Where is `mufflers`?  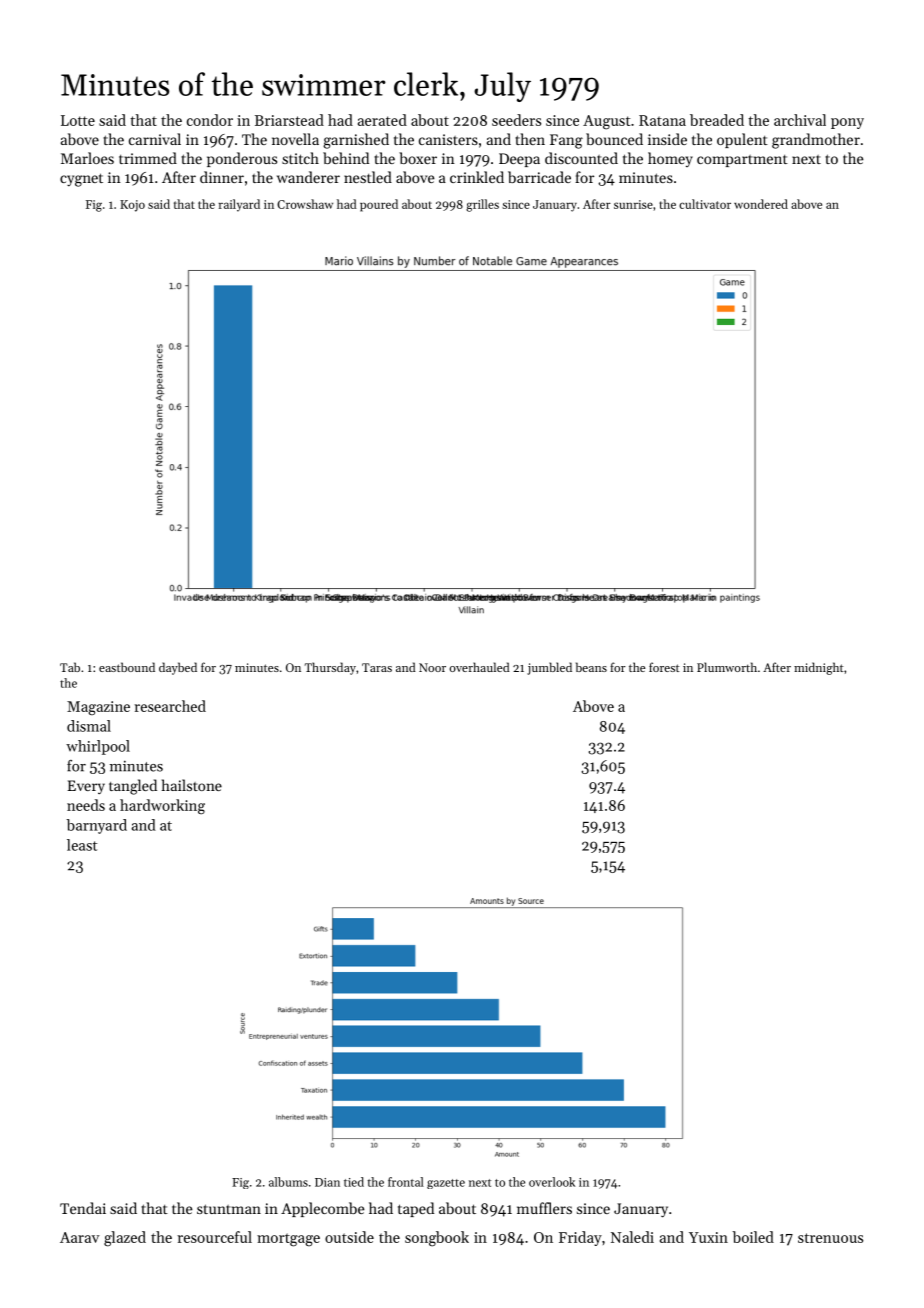
mufflers is located at coordinates (544, 1208).
